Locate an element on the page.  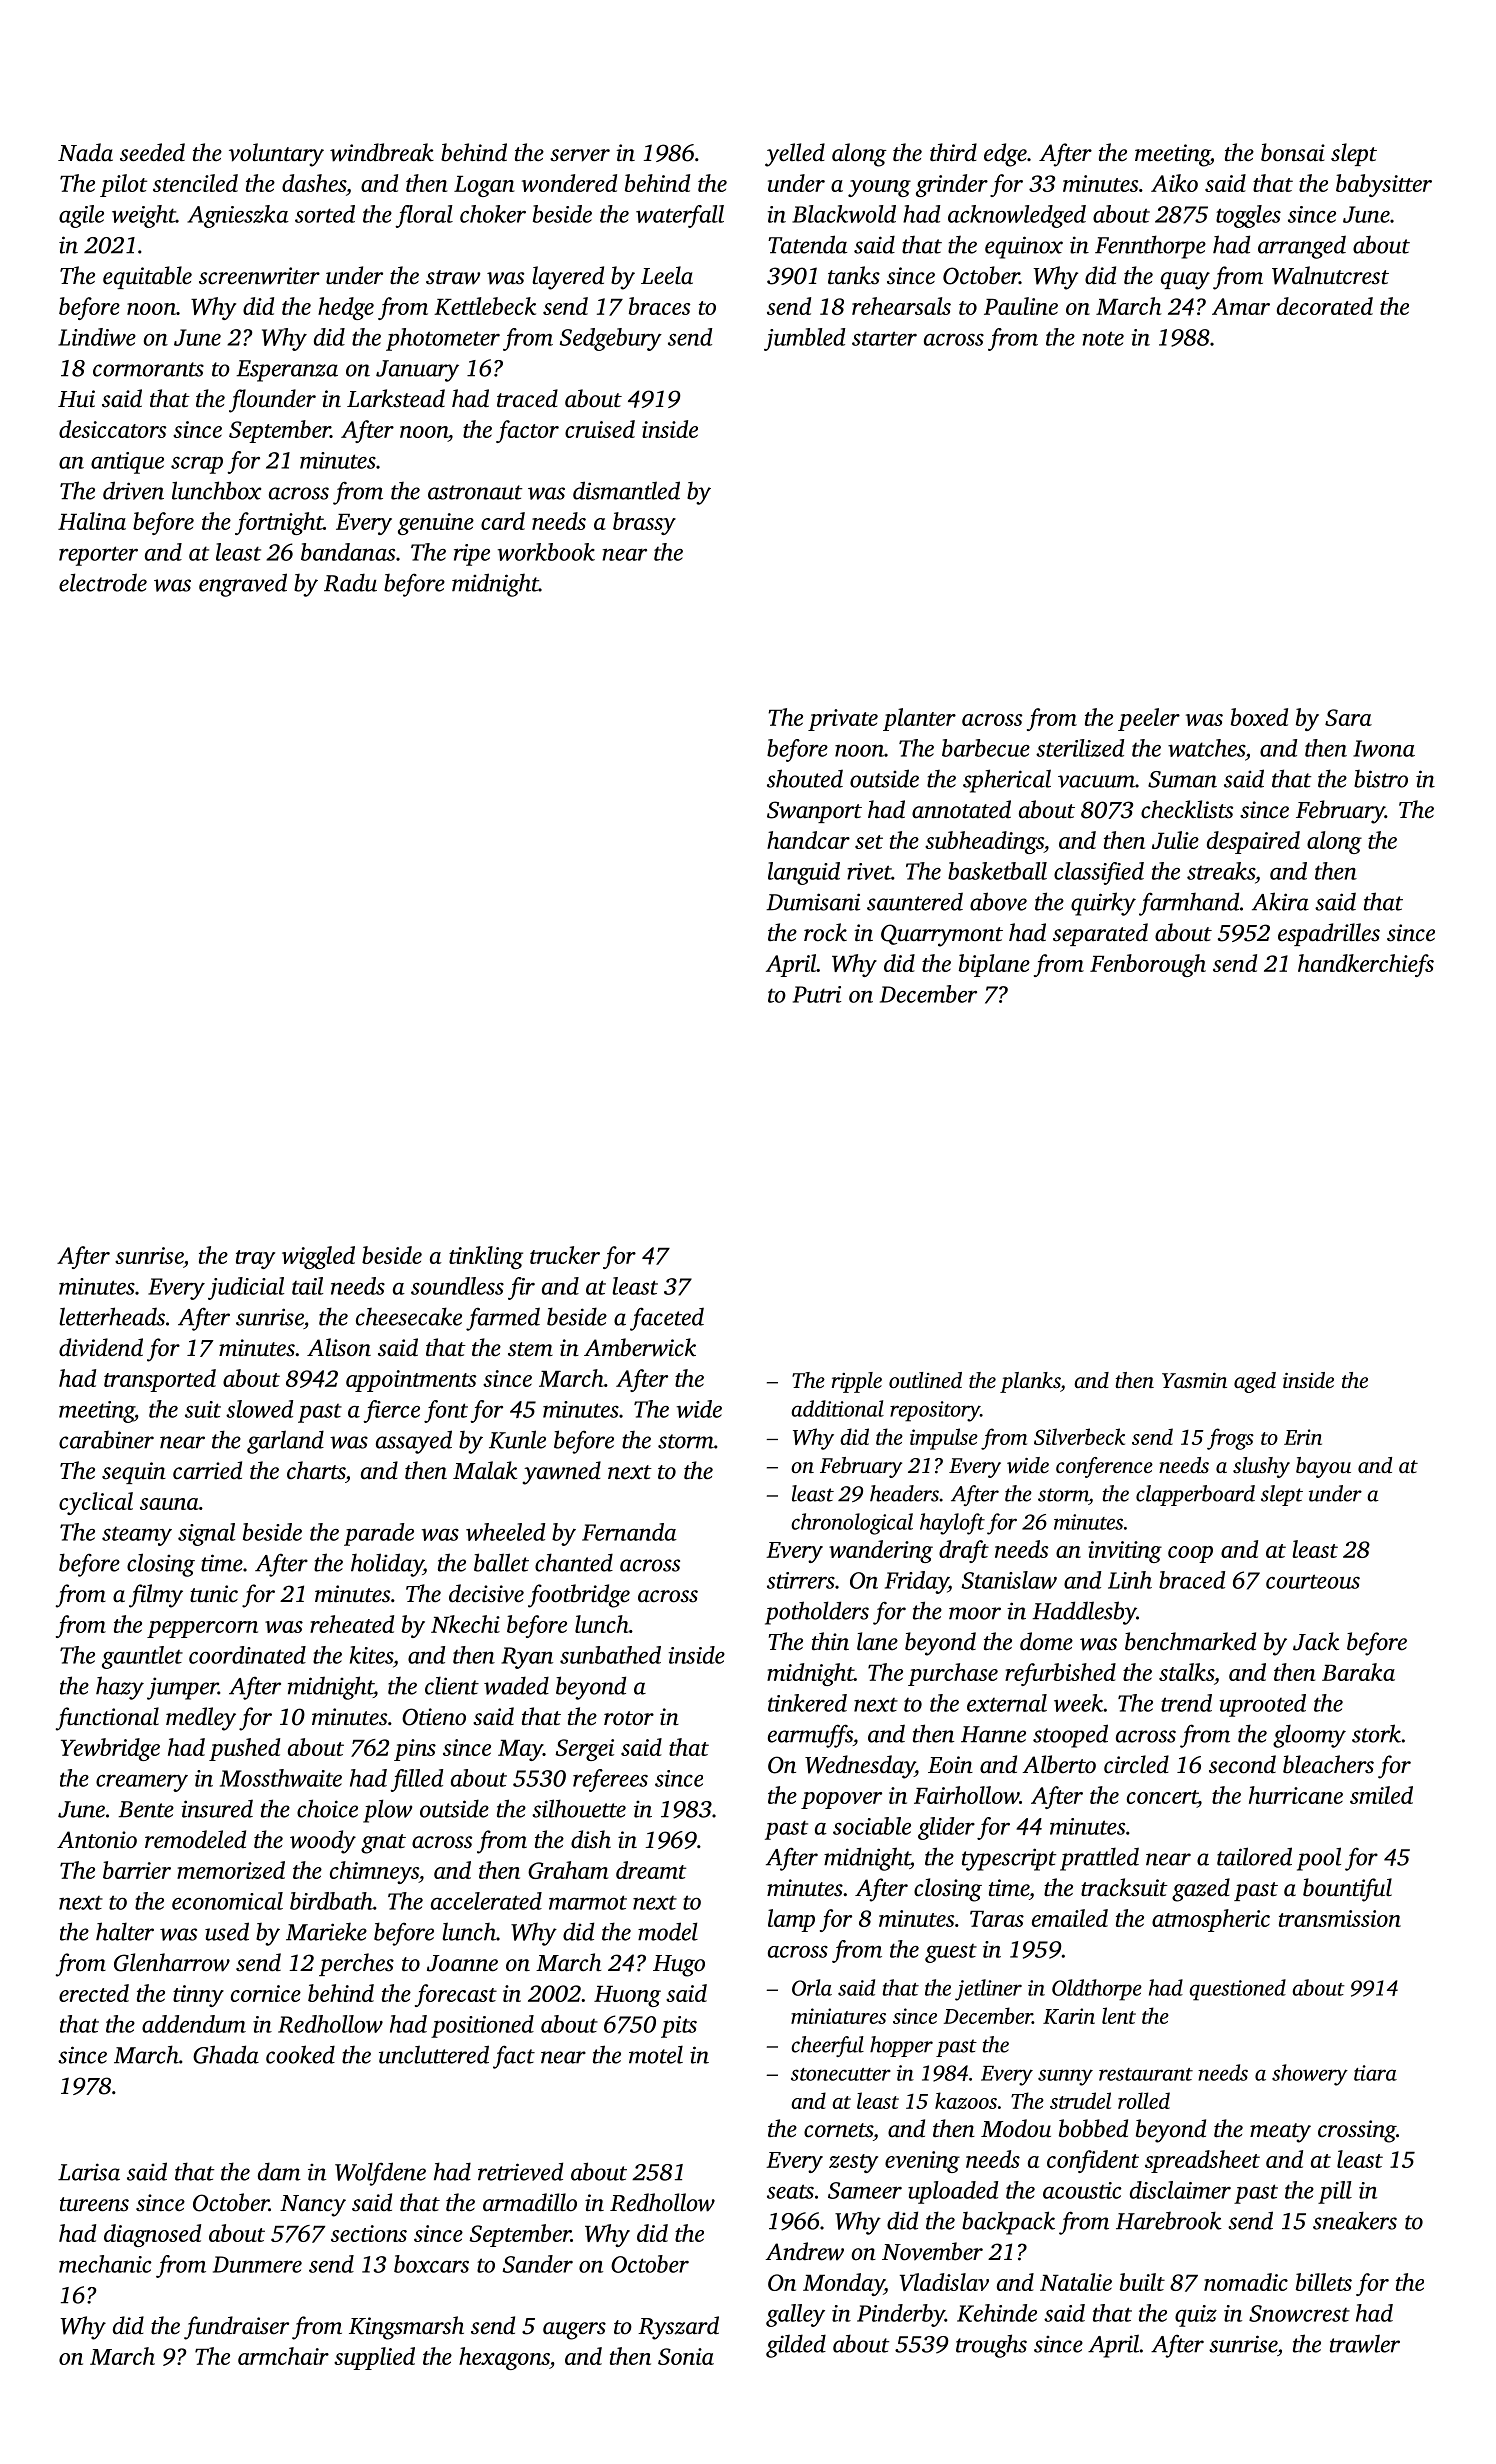
sociable is located at coordinates (872, 1826).
